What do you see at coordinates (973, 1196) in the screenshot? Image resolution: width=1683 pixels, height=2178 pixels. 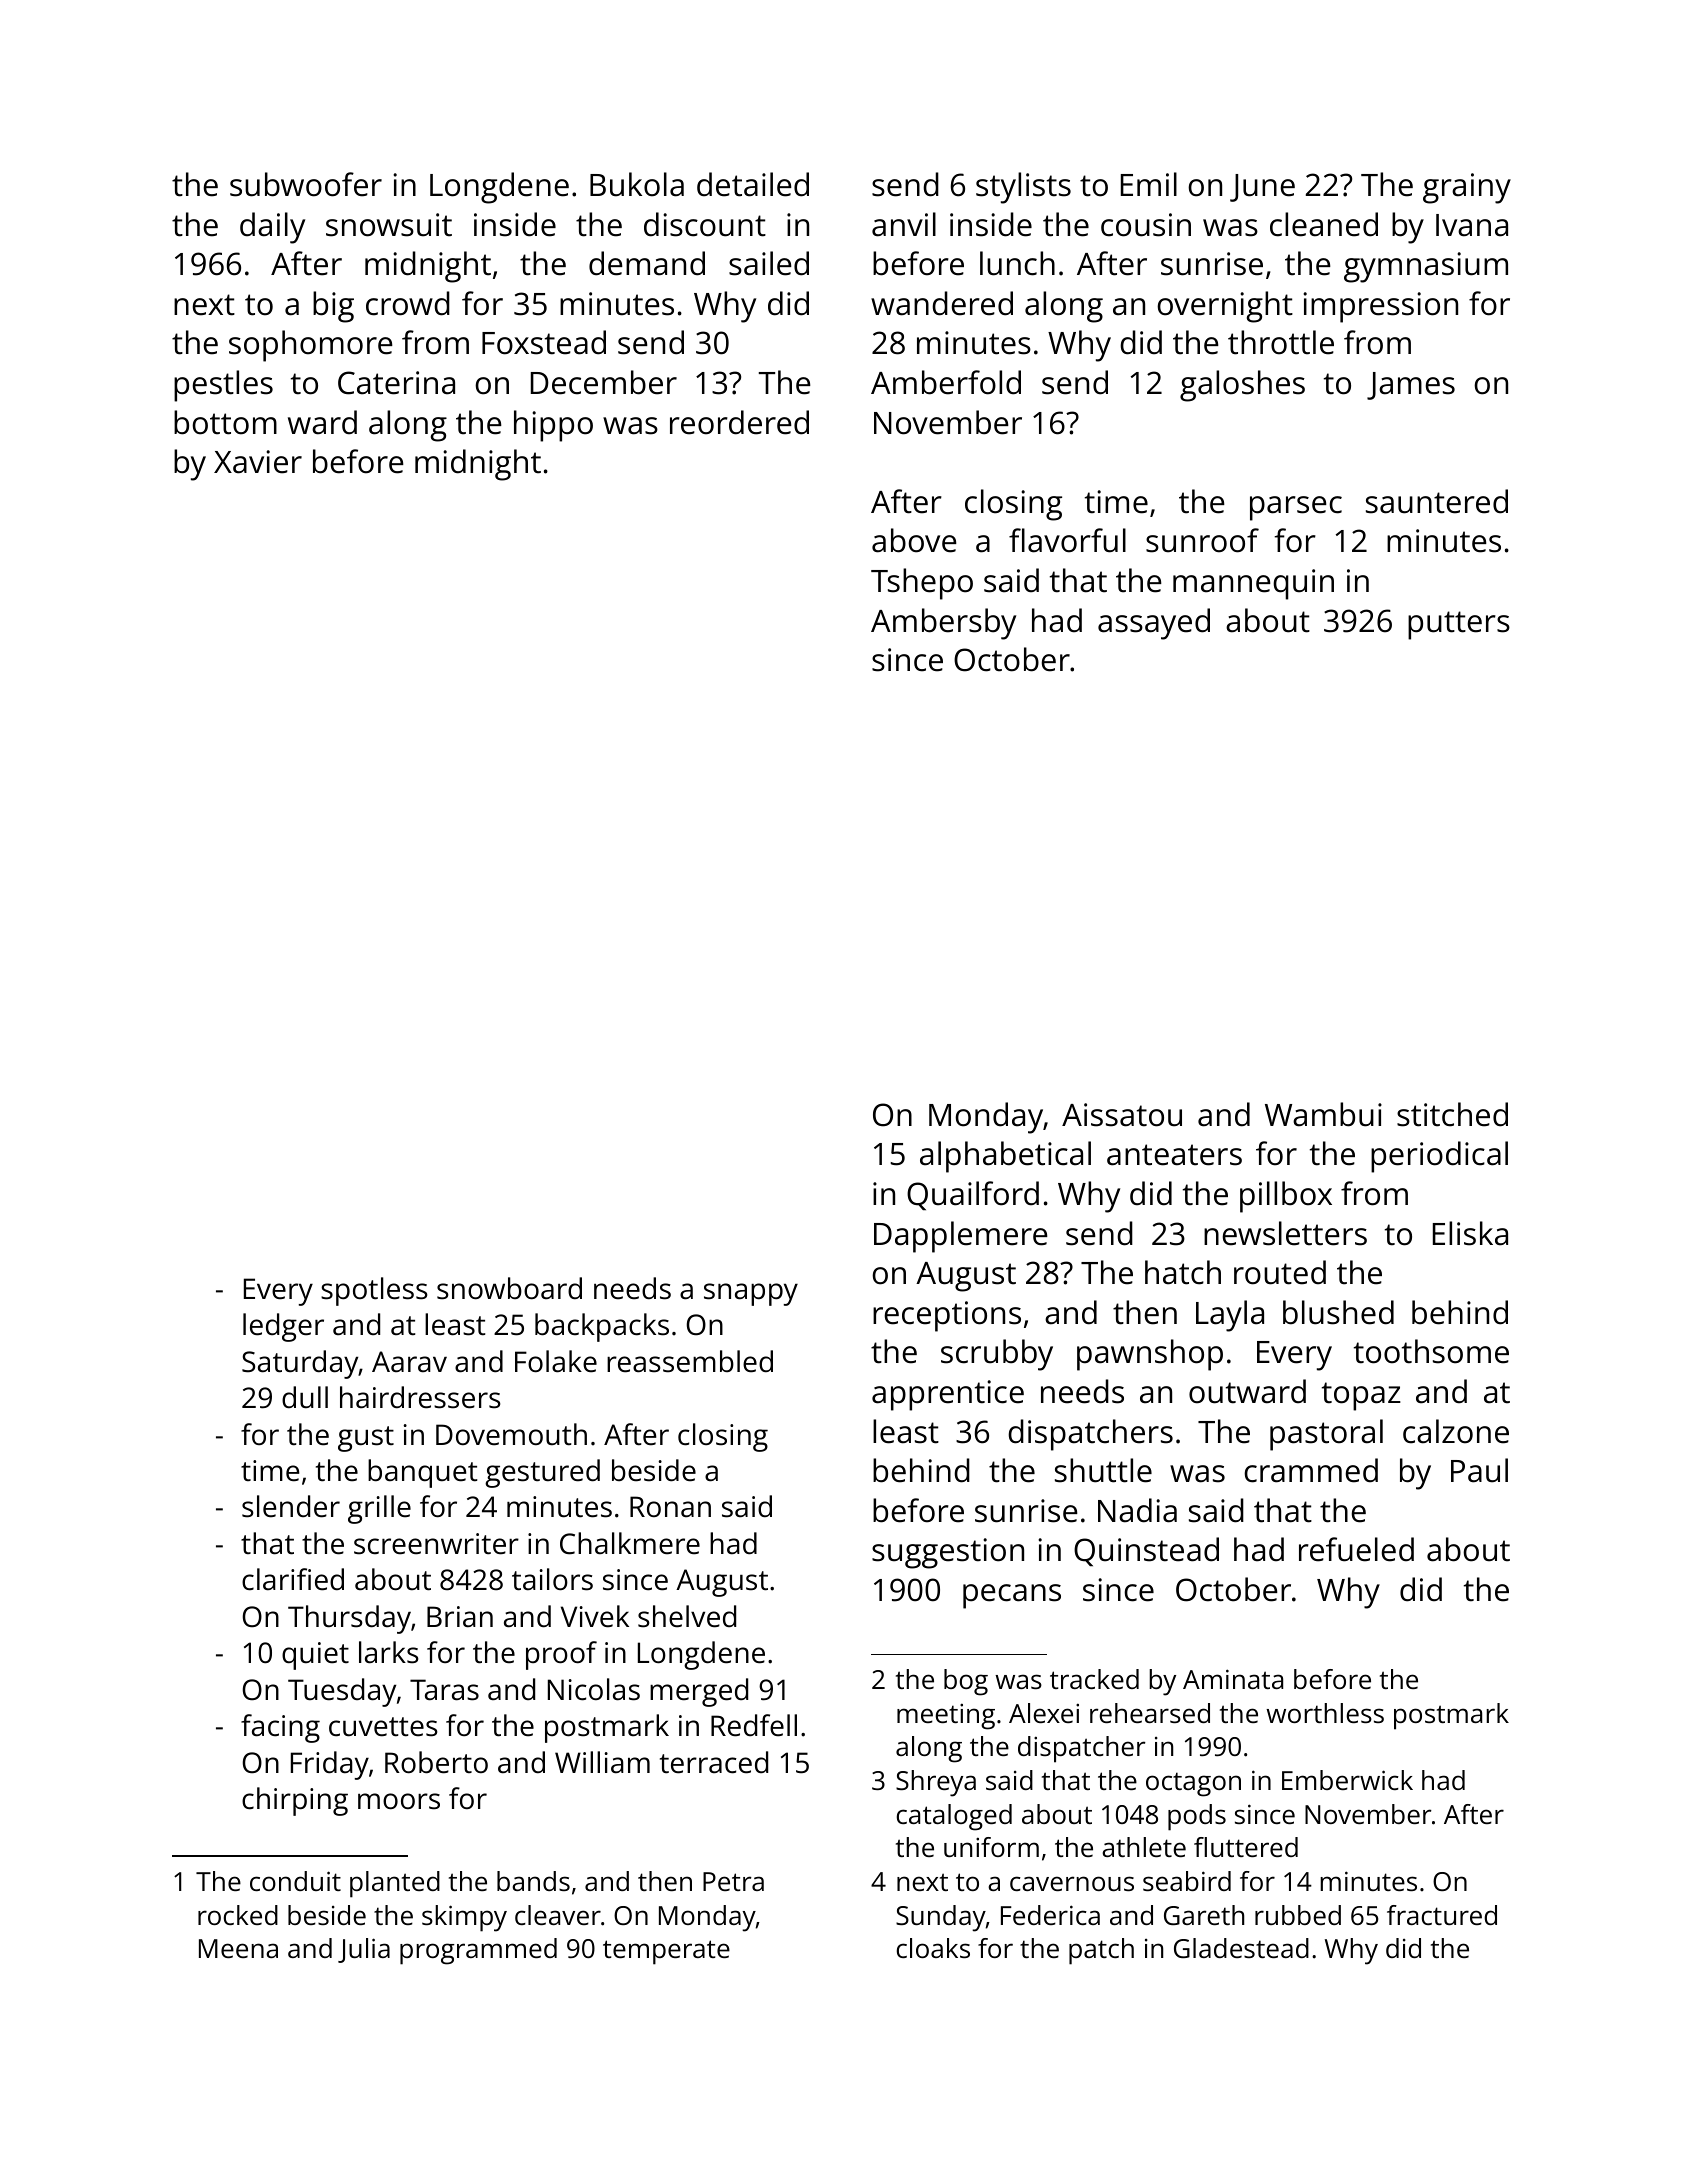 I see `Quailford` at bounding box center [973, 1196].
